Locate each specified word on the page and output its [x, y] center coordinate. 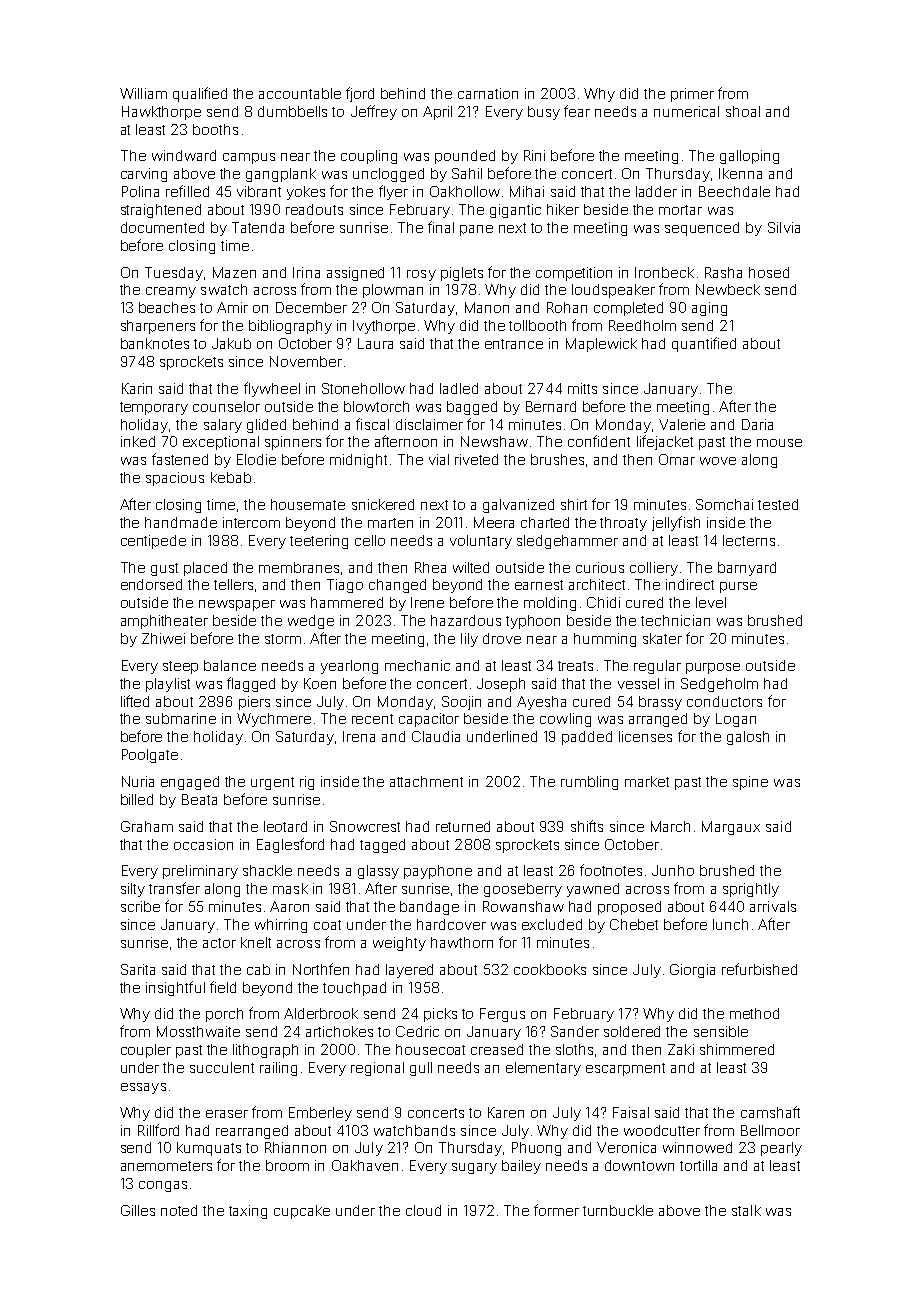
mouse [779, 443]
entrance [514, 344]
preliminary [200, 872]
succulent [222, 1067]
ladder [656, 191]
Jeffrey [374, 112]
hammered [347, 602]
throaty [623, 524]
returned [463, 826]
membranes [299, 567]
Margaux [731, 828]
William [143, 93]
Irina [306, 272]
